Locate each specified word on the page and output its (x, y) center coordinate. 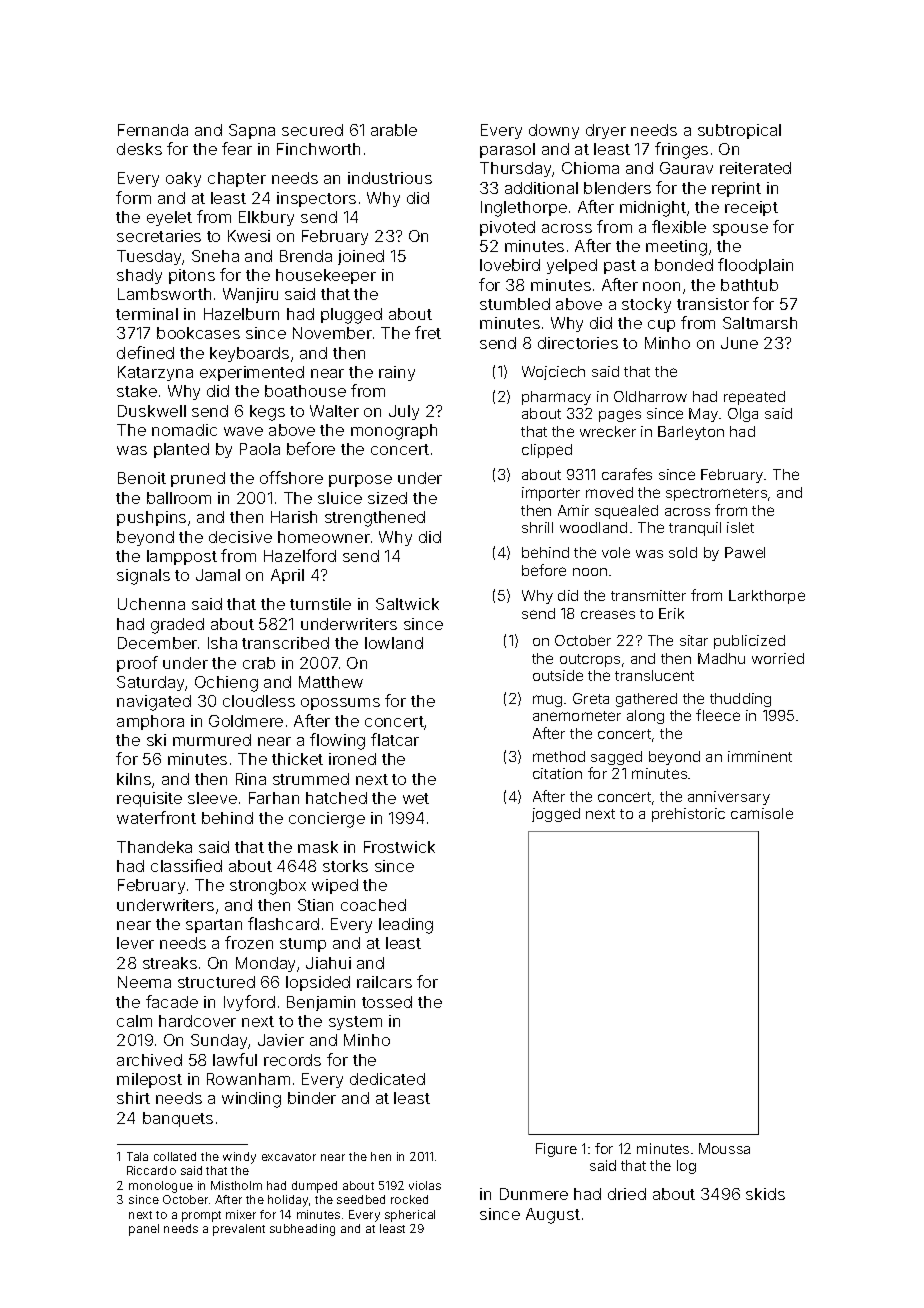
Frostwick (399, 847)
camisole (762, 813)
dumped (314, 1187)
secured (312, 130)
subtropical (739, 131)
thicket (297, 759)
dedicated (387, 1079)
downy (554, 131)
